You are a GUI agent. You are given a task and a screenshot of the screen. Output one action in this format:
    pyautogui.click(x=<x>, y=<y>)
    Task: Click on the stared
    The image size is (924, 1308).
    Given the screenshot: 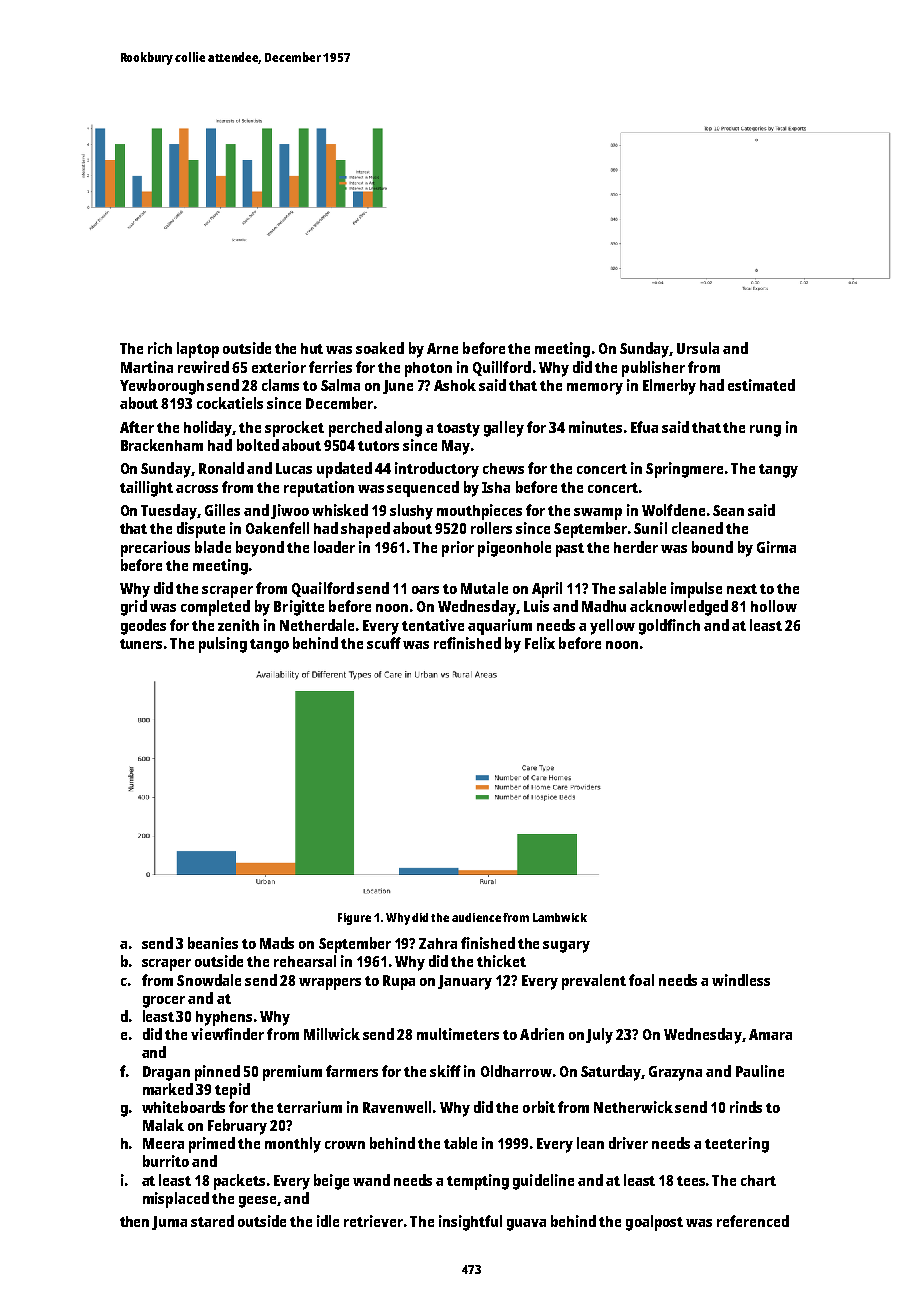 What is the action you would take?
    pyautogui.click(x=212, y=1221)
